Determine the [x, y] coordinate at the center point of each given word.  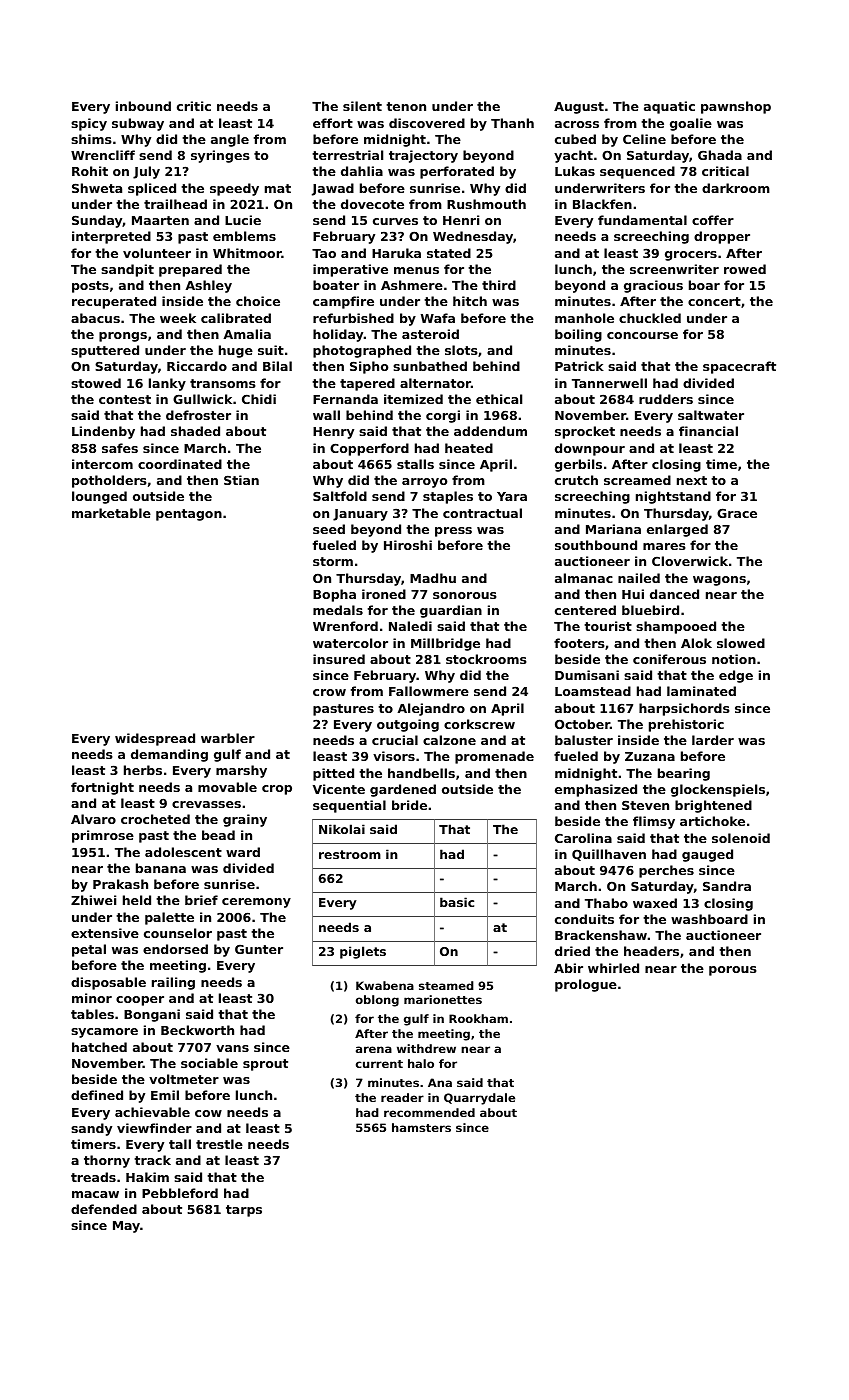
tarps [244, 1211]
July [146, 172]
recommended [429, 1112]
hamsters [421, 1127]
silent [362, 106]
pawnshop [736, 107]
